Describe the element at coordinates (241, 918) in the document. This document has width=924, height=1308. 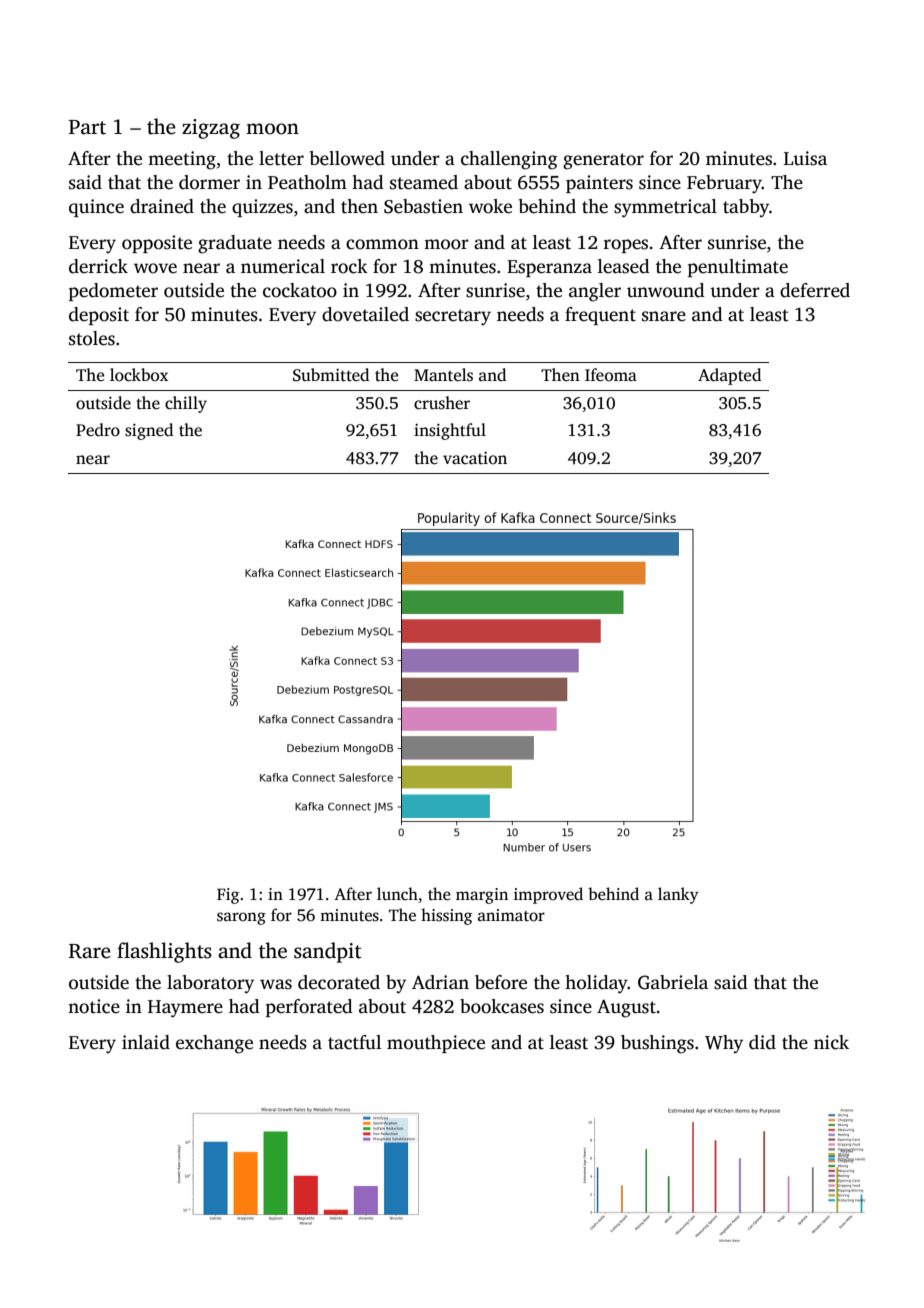
I see `sarong` at that location.
